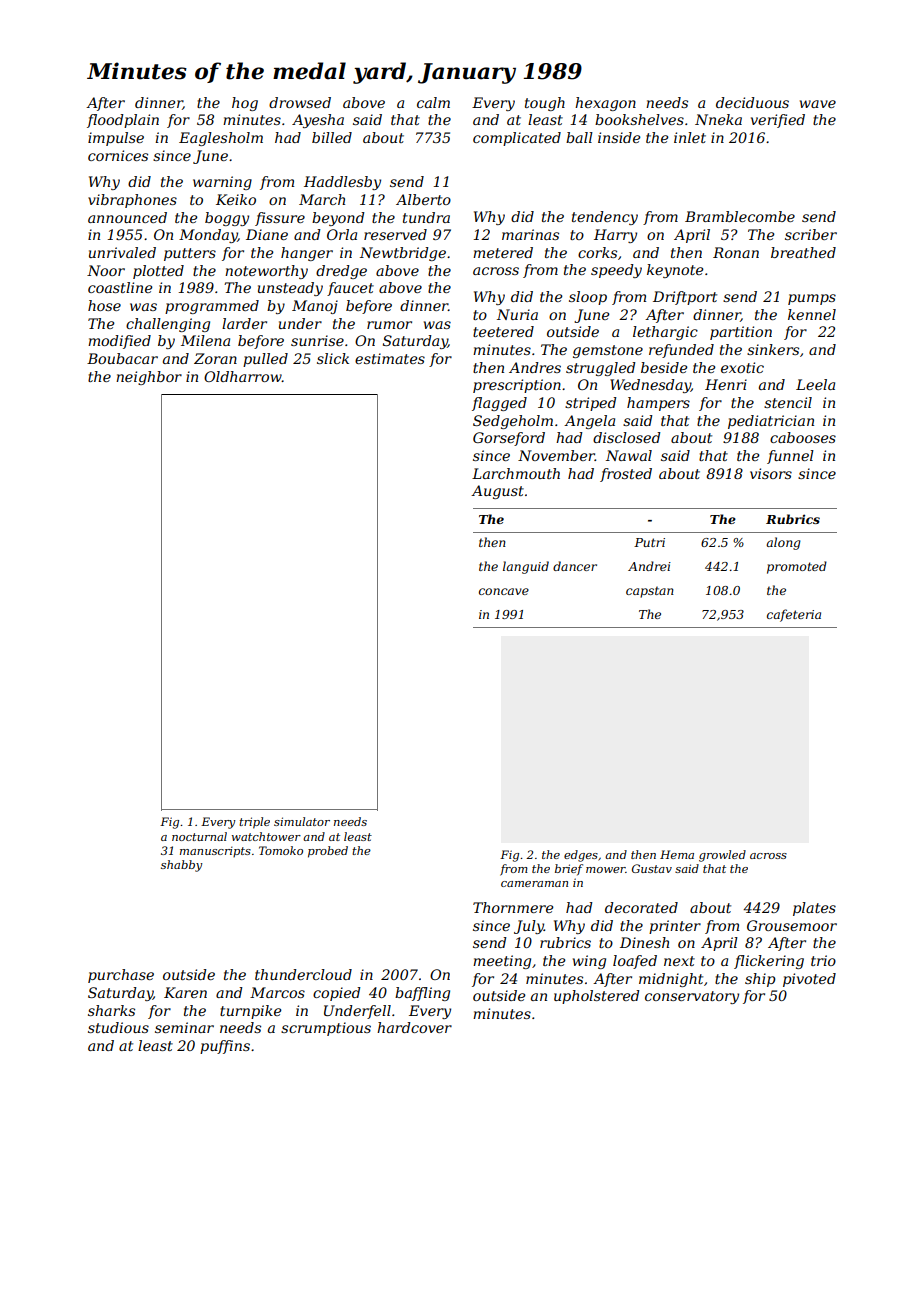 Image resolution: width=924 pixels, height=1308 pixels. Describe the element at coordinates (692, 997) in the screenshot. I see `conservatory` at that location.
